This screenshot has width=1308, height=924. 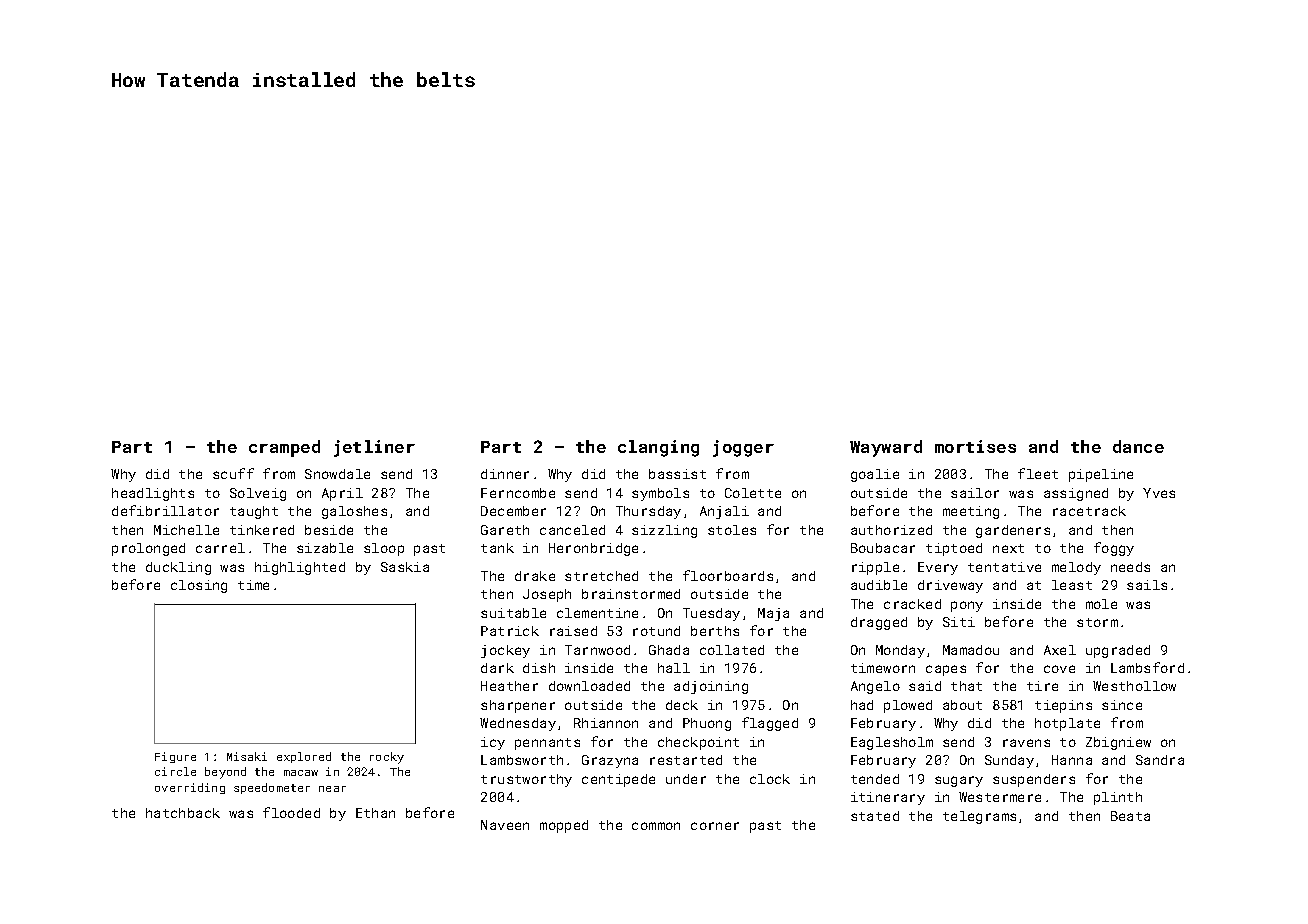 What do you see at coordinates (610, 761) in the screenshot?
I see `Grazyna` at bounding box center [610, 761].
